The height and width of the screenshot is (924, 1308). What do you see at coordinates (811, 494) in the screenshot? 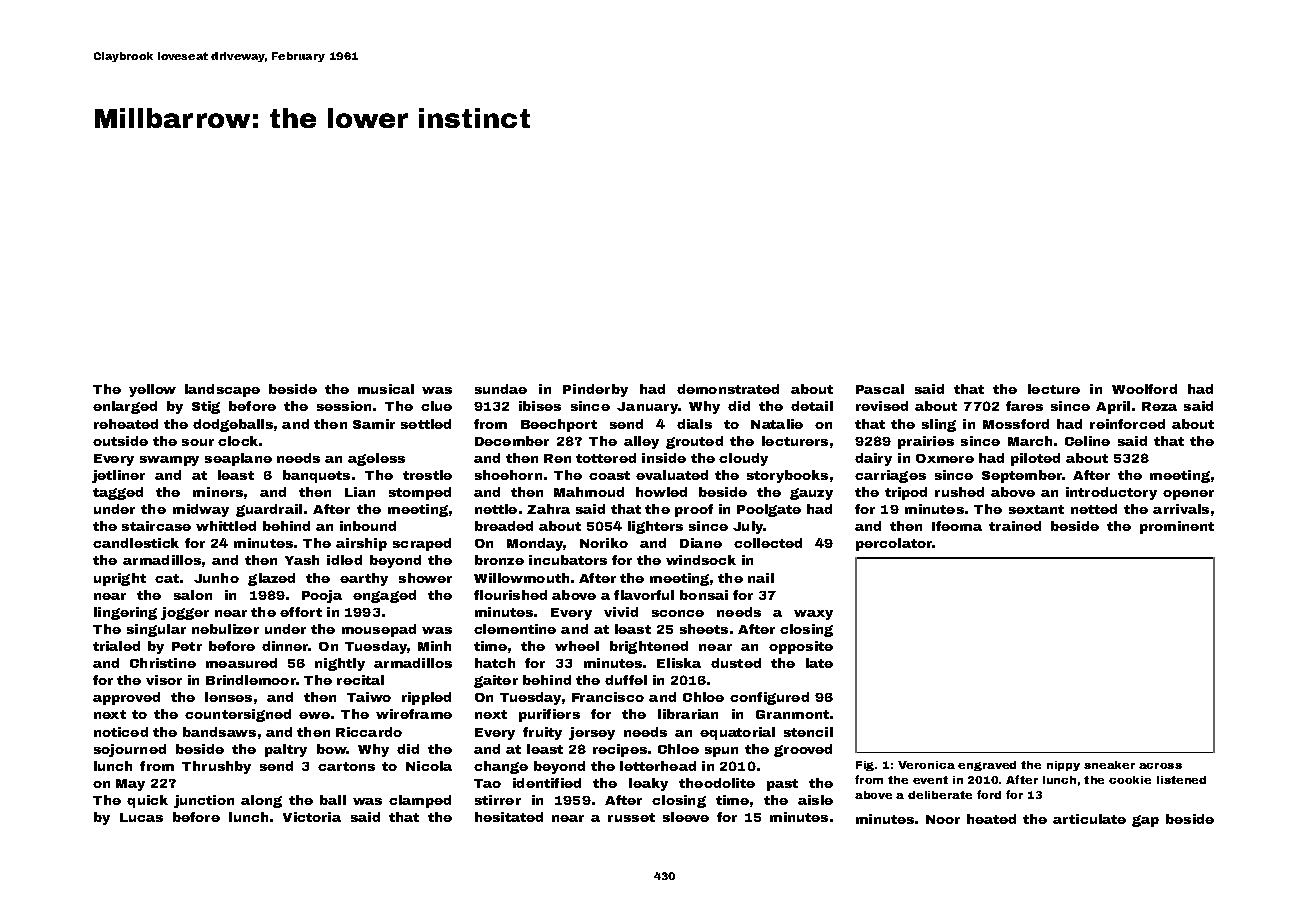
I see `gauzy` at bounding box center [811, 494].
